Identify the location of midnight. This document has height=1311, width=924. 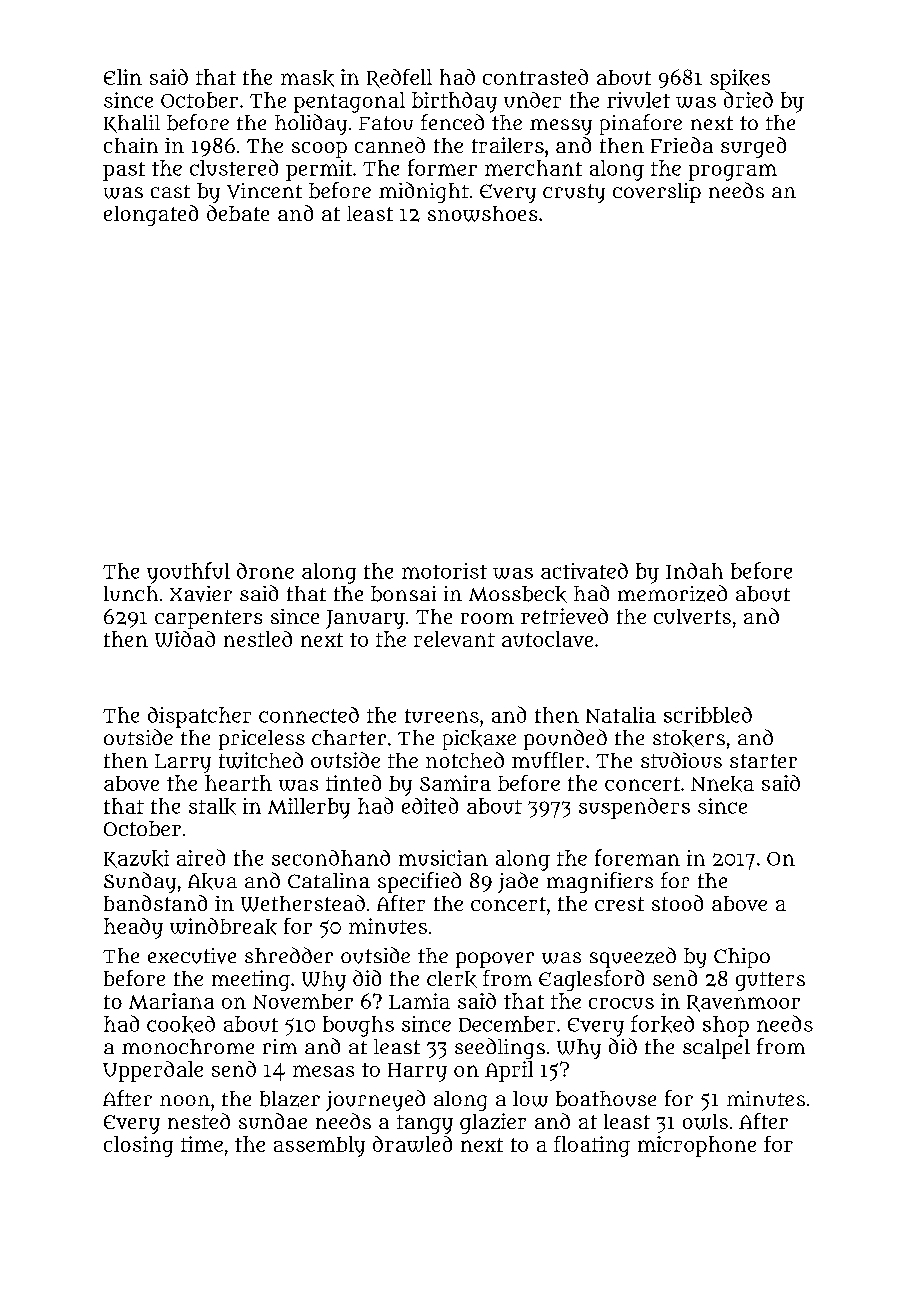
(424, 192).
